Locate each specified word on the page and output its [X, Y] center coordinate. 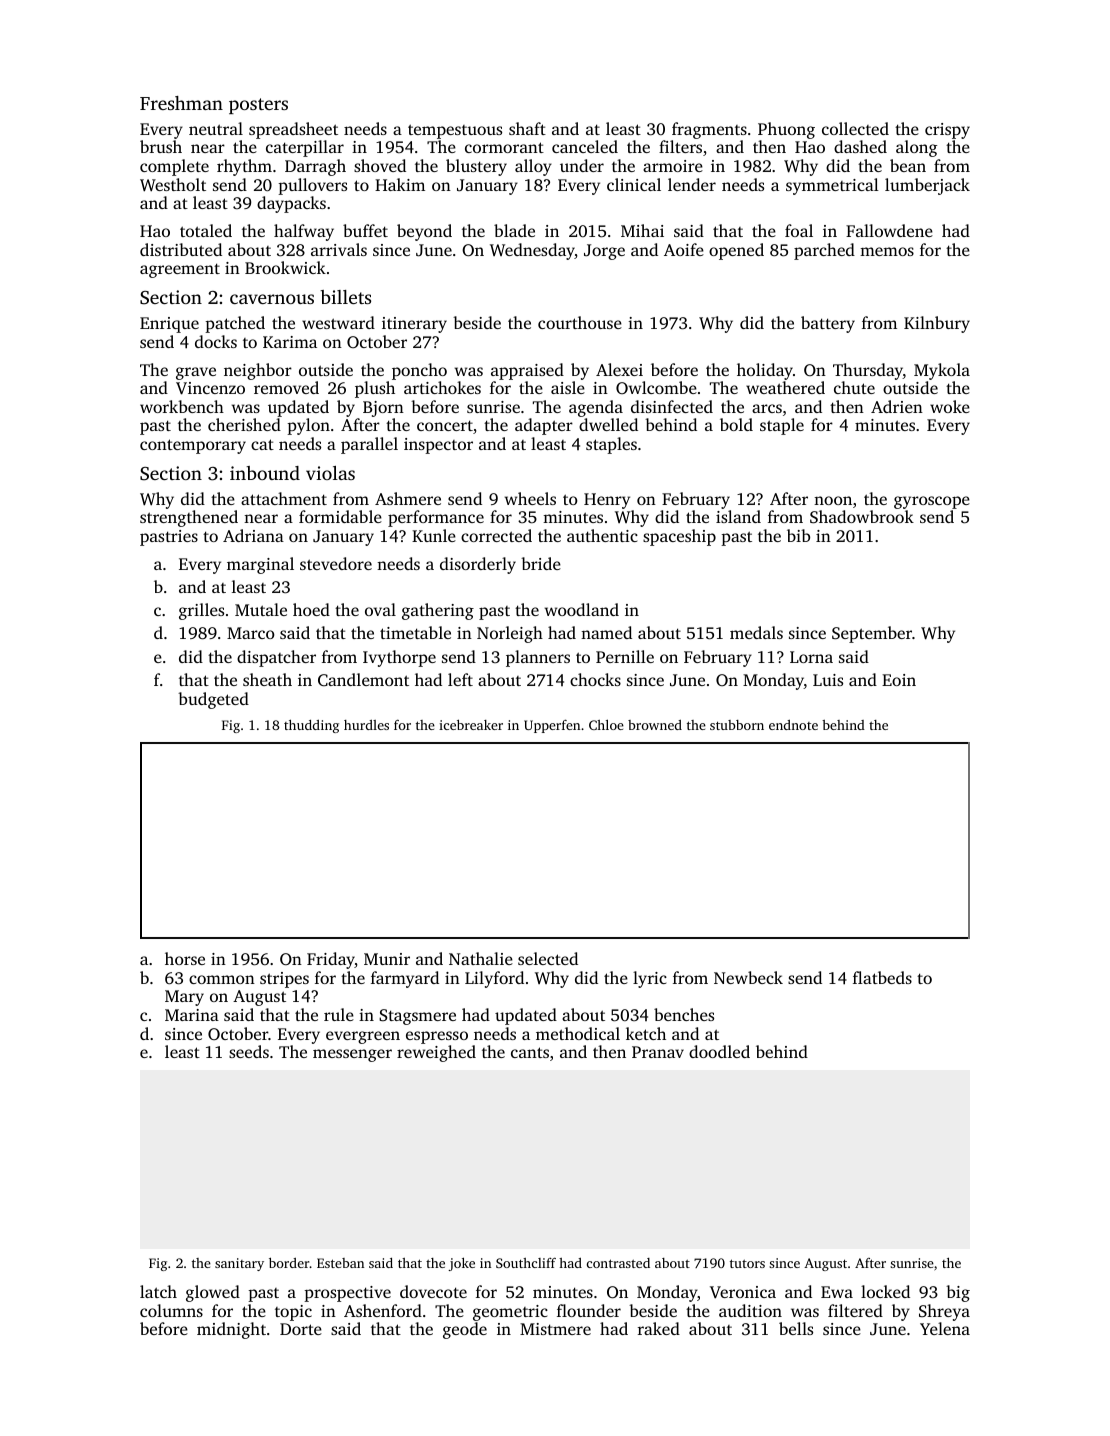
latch [158, 1291]
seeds [249, 1051]
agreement [180, 270]
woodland [582, 609]
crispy [947, 131]
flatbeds [882, 977]
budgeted [213, 700]
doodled [719, 1051]
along [916, 148]
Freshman [181, 103]
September [872, 634]
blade [514, 230]
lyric [650, 979]
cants [530, 1052]
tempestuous [455, 131]
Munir [387, 959]
